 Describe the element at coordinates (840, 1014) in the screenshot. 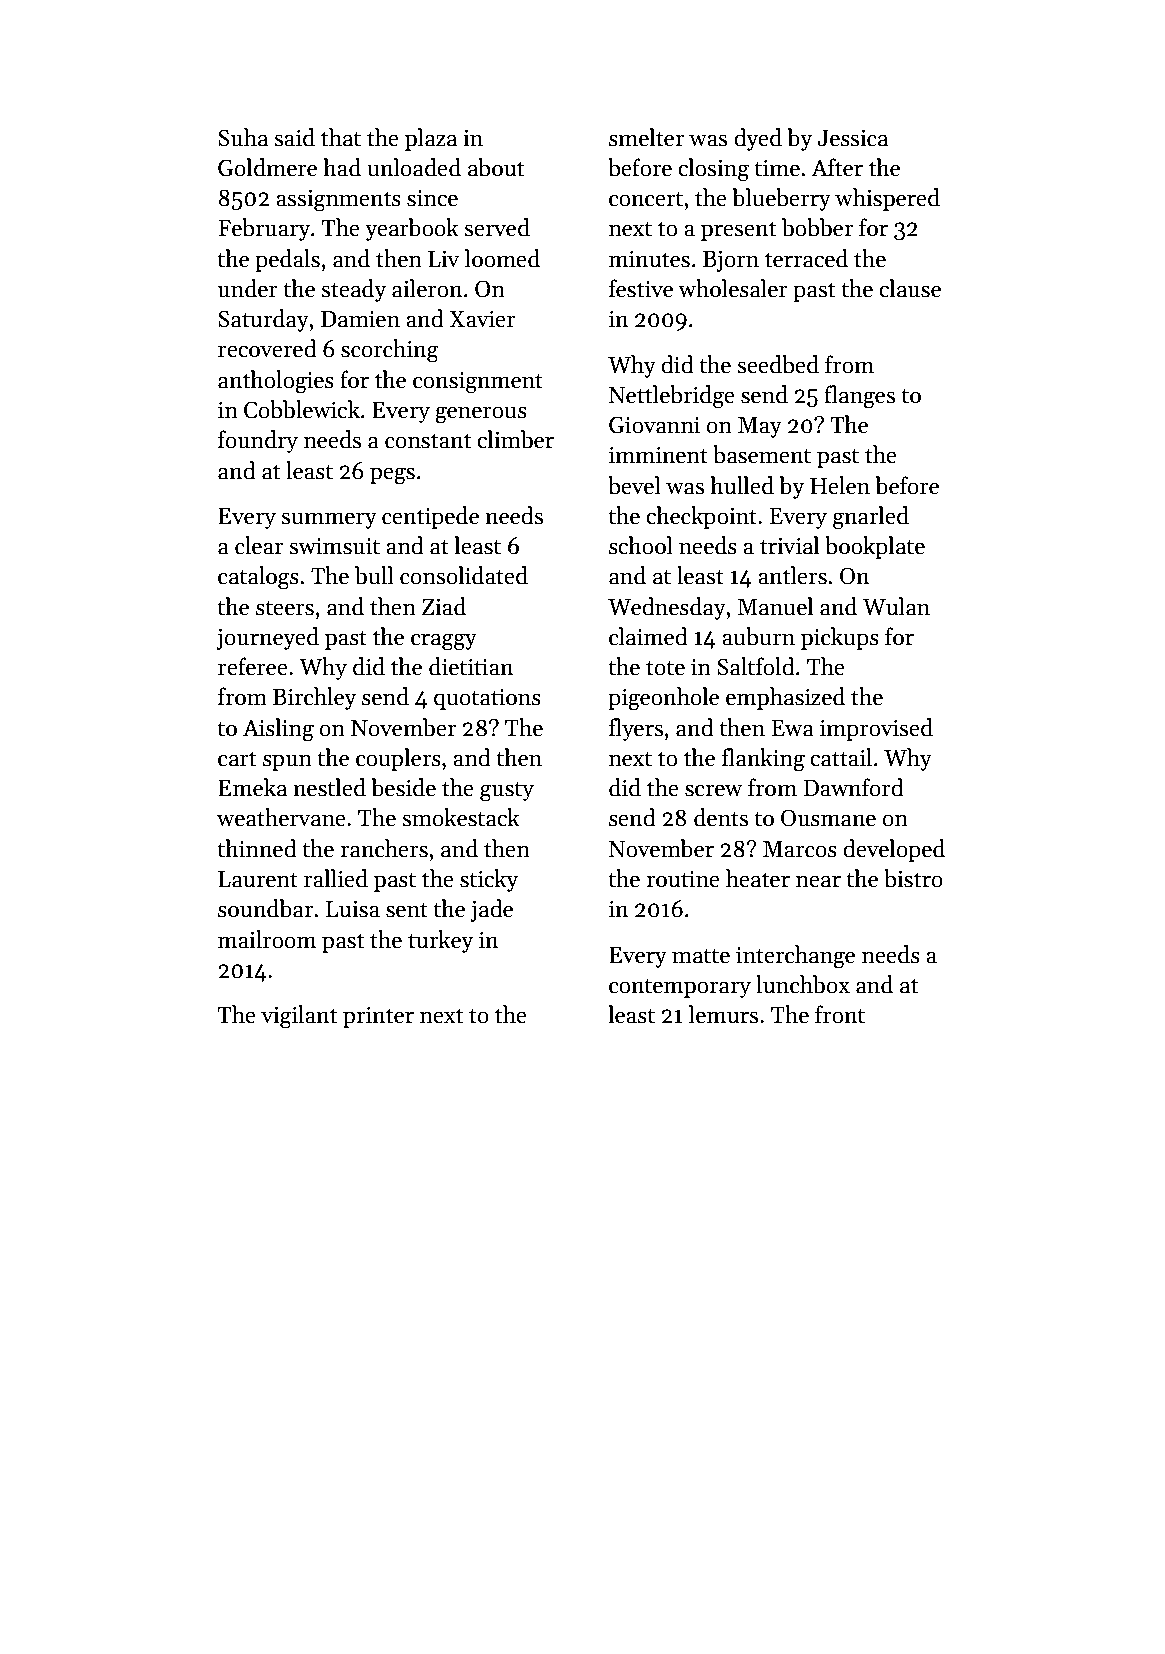

I see `front` at that location.
